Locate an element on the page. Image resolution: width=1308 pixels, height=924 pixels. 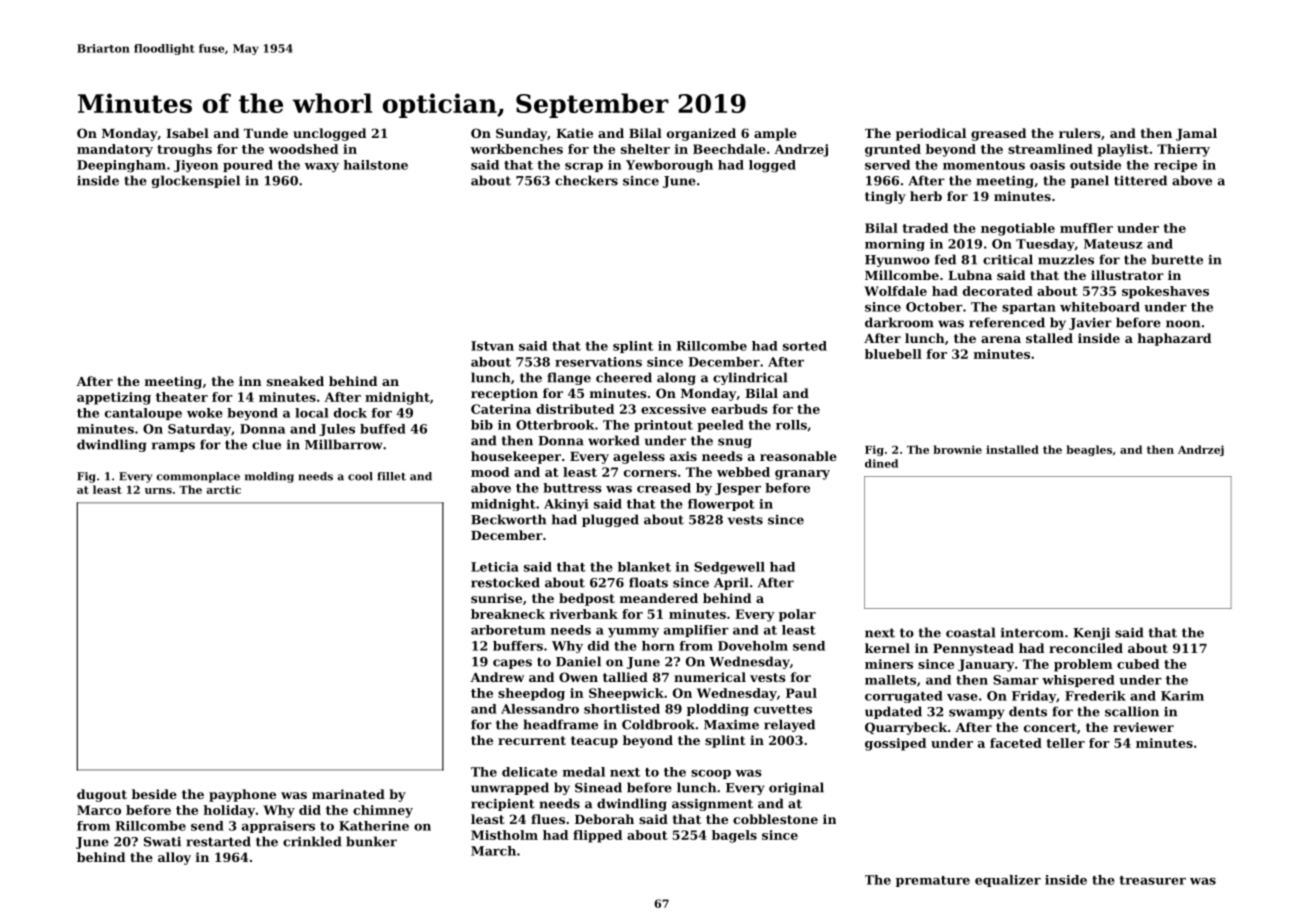
excessive is located at coordinates (673, 409).
